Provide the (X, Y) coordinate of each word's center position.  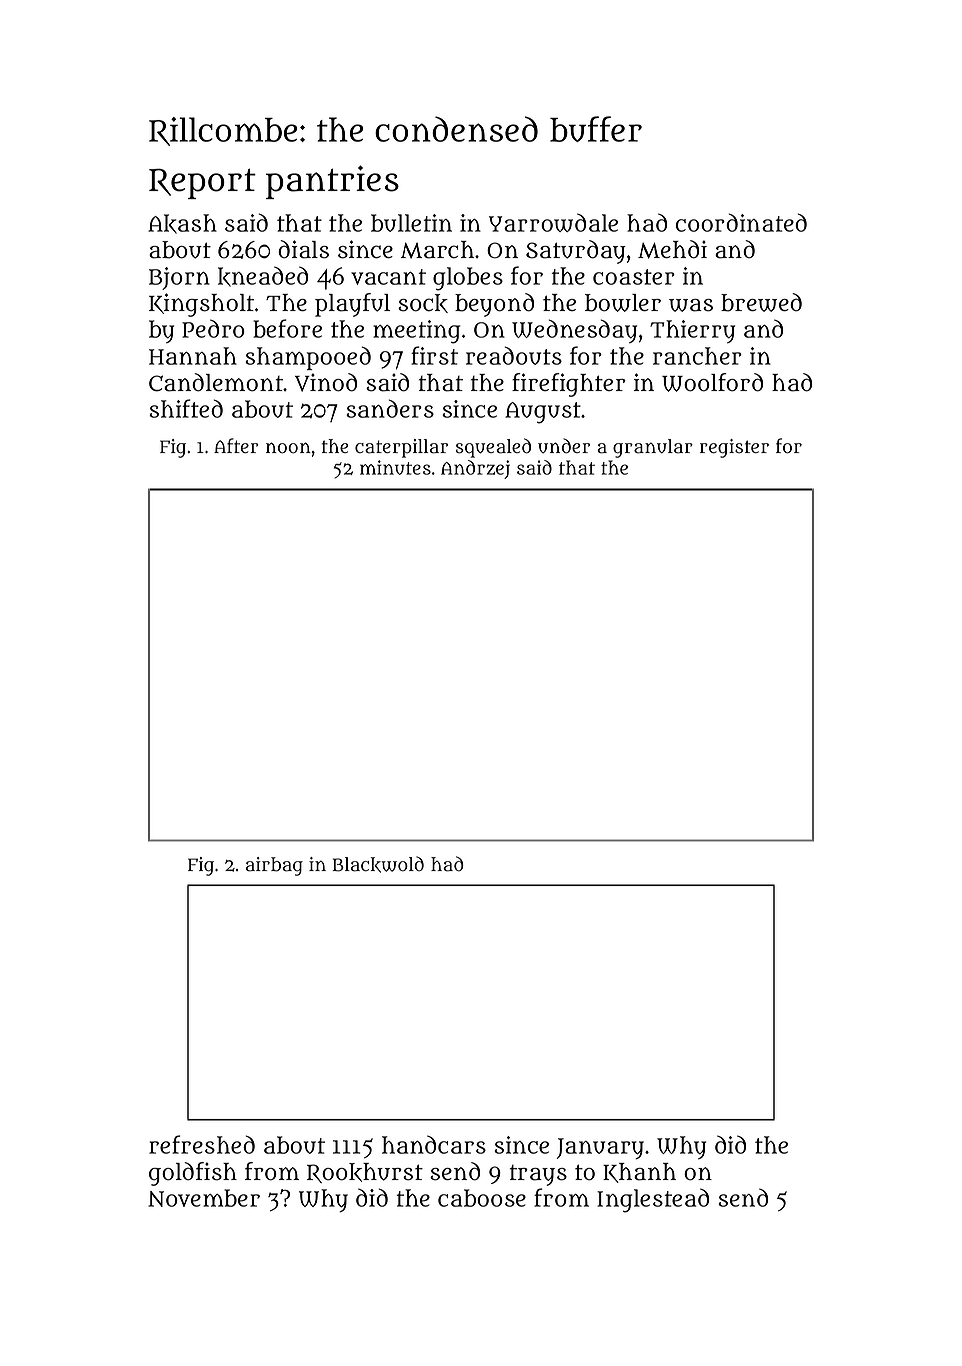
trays (538, 1175)
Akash (182, 224)
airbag (274, 866)
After (236, 445)
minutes (395, 467)
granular (653, 448)
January (600, 1148)
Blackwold (378, 864)
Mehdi (672, 249)
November (204, 1198)
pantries (332, 182)
